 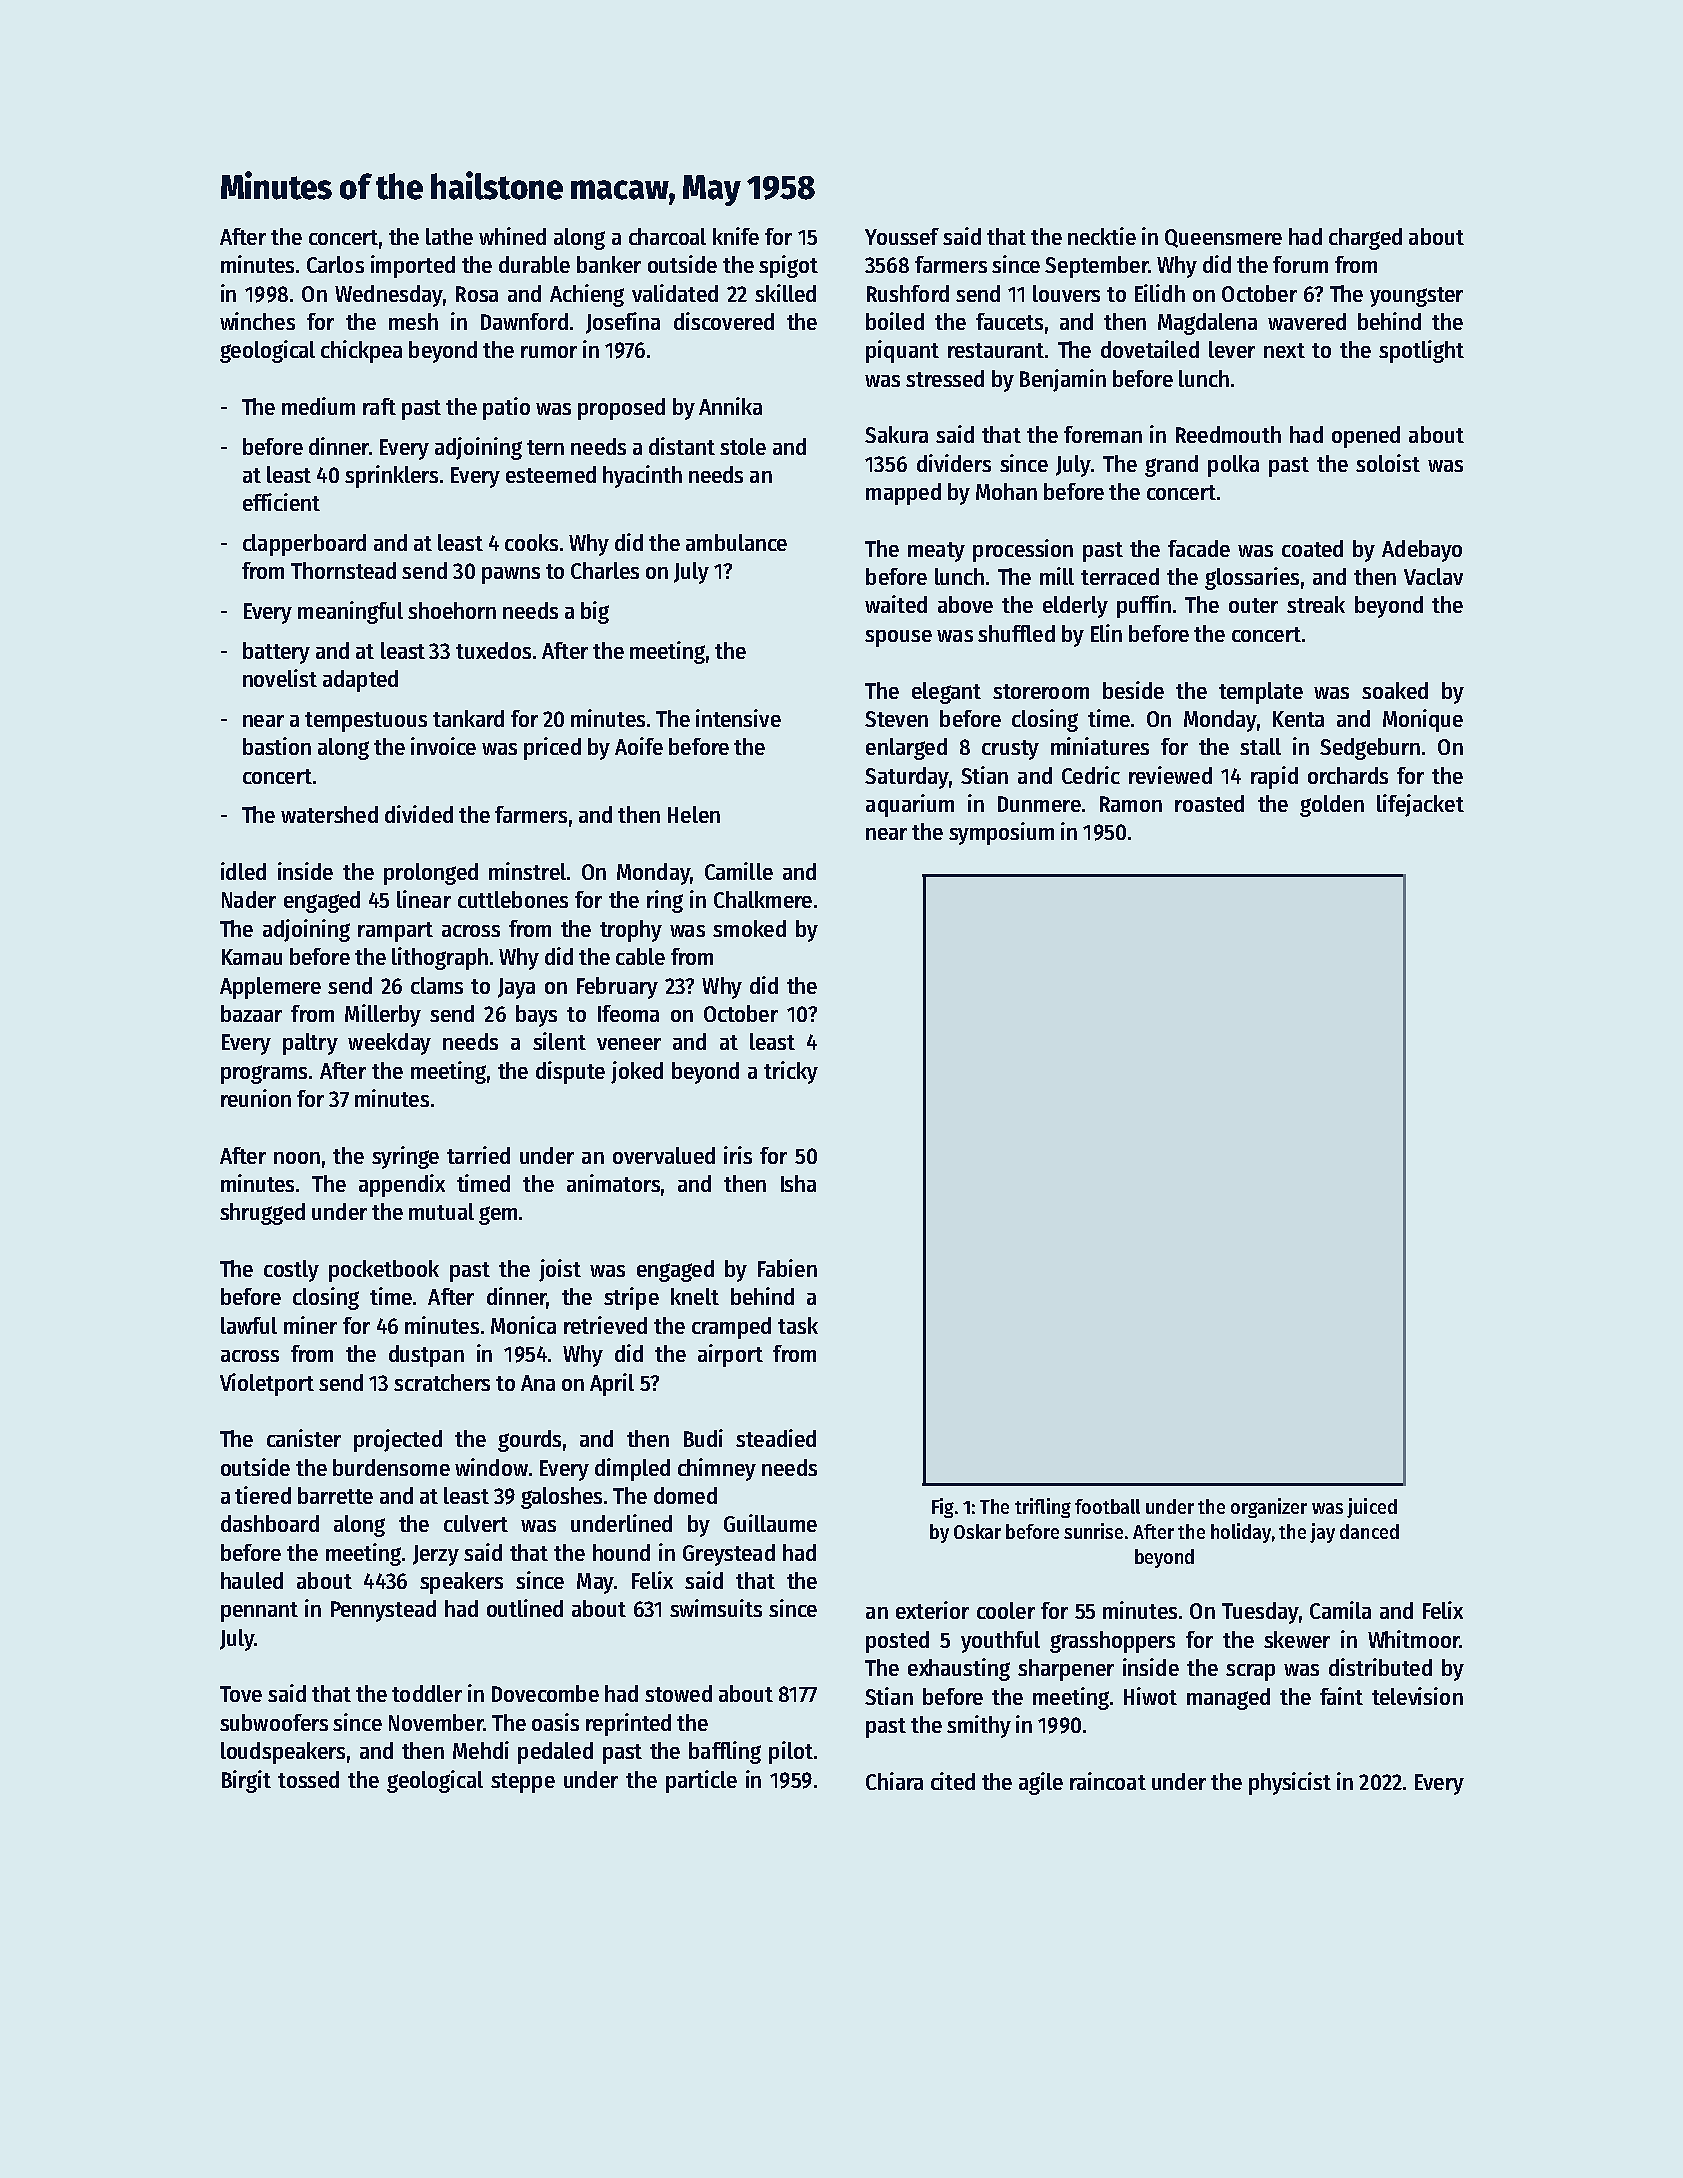 I want to click on Carlos, so click(x=335, y=264).
